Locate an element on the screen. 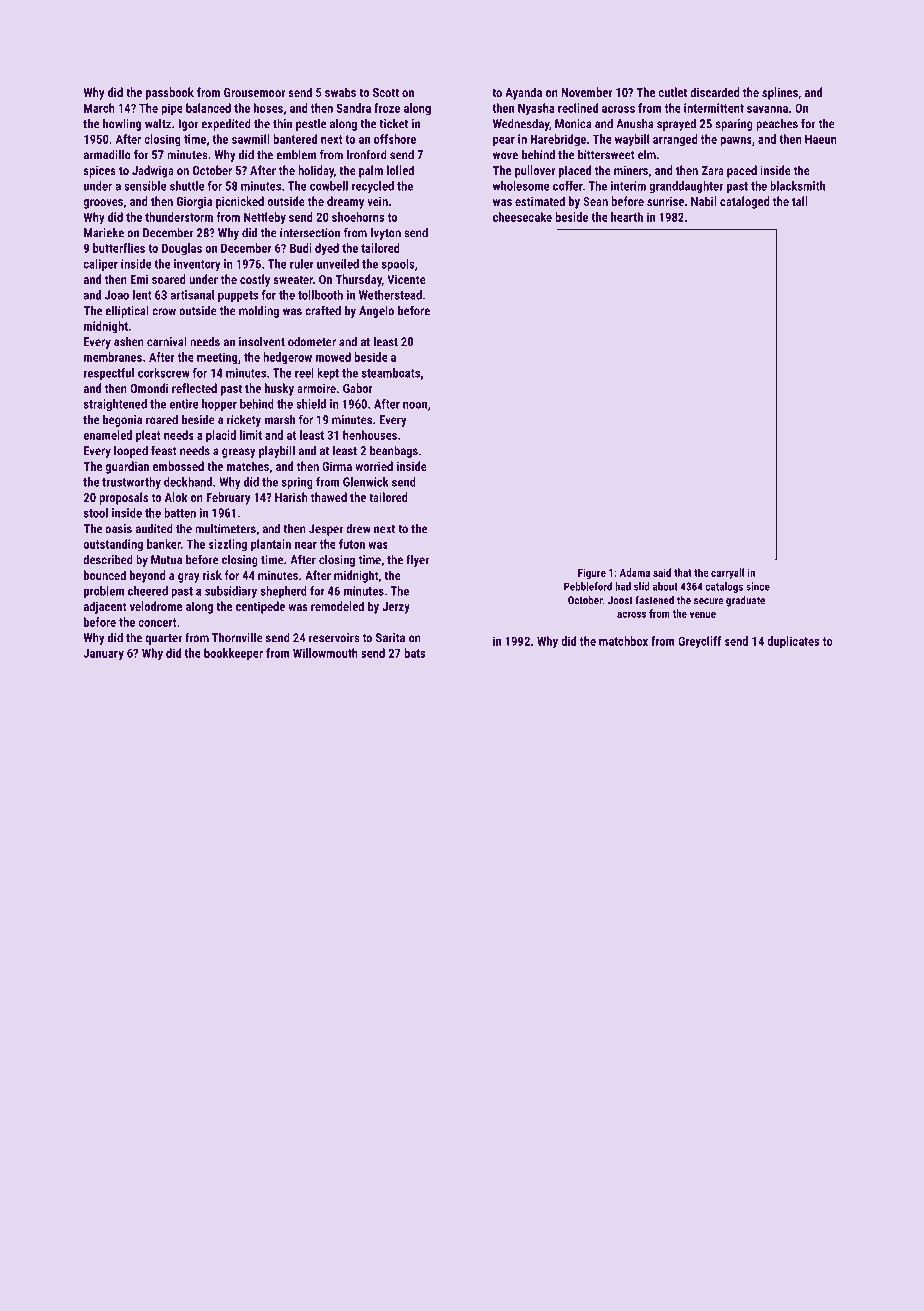  vein is located at coordinates (377, 201).
